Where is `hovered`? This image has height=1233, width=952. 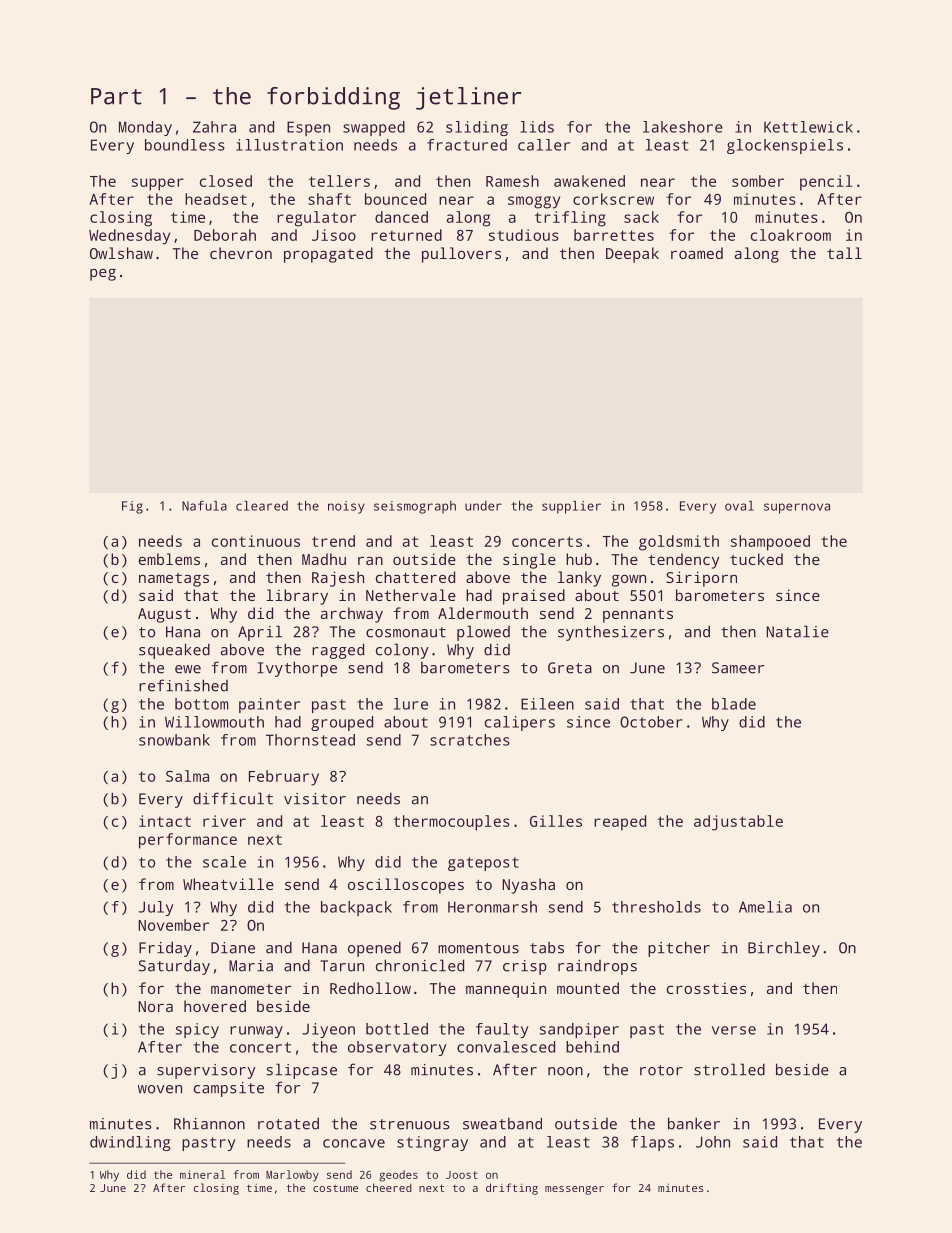 hovered is located at coordinates (215, 1006).
